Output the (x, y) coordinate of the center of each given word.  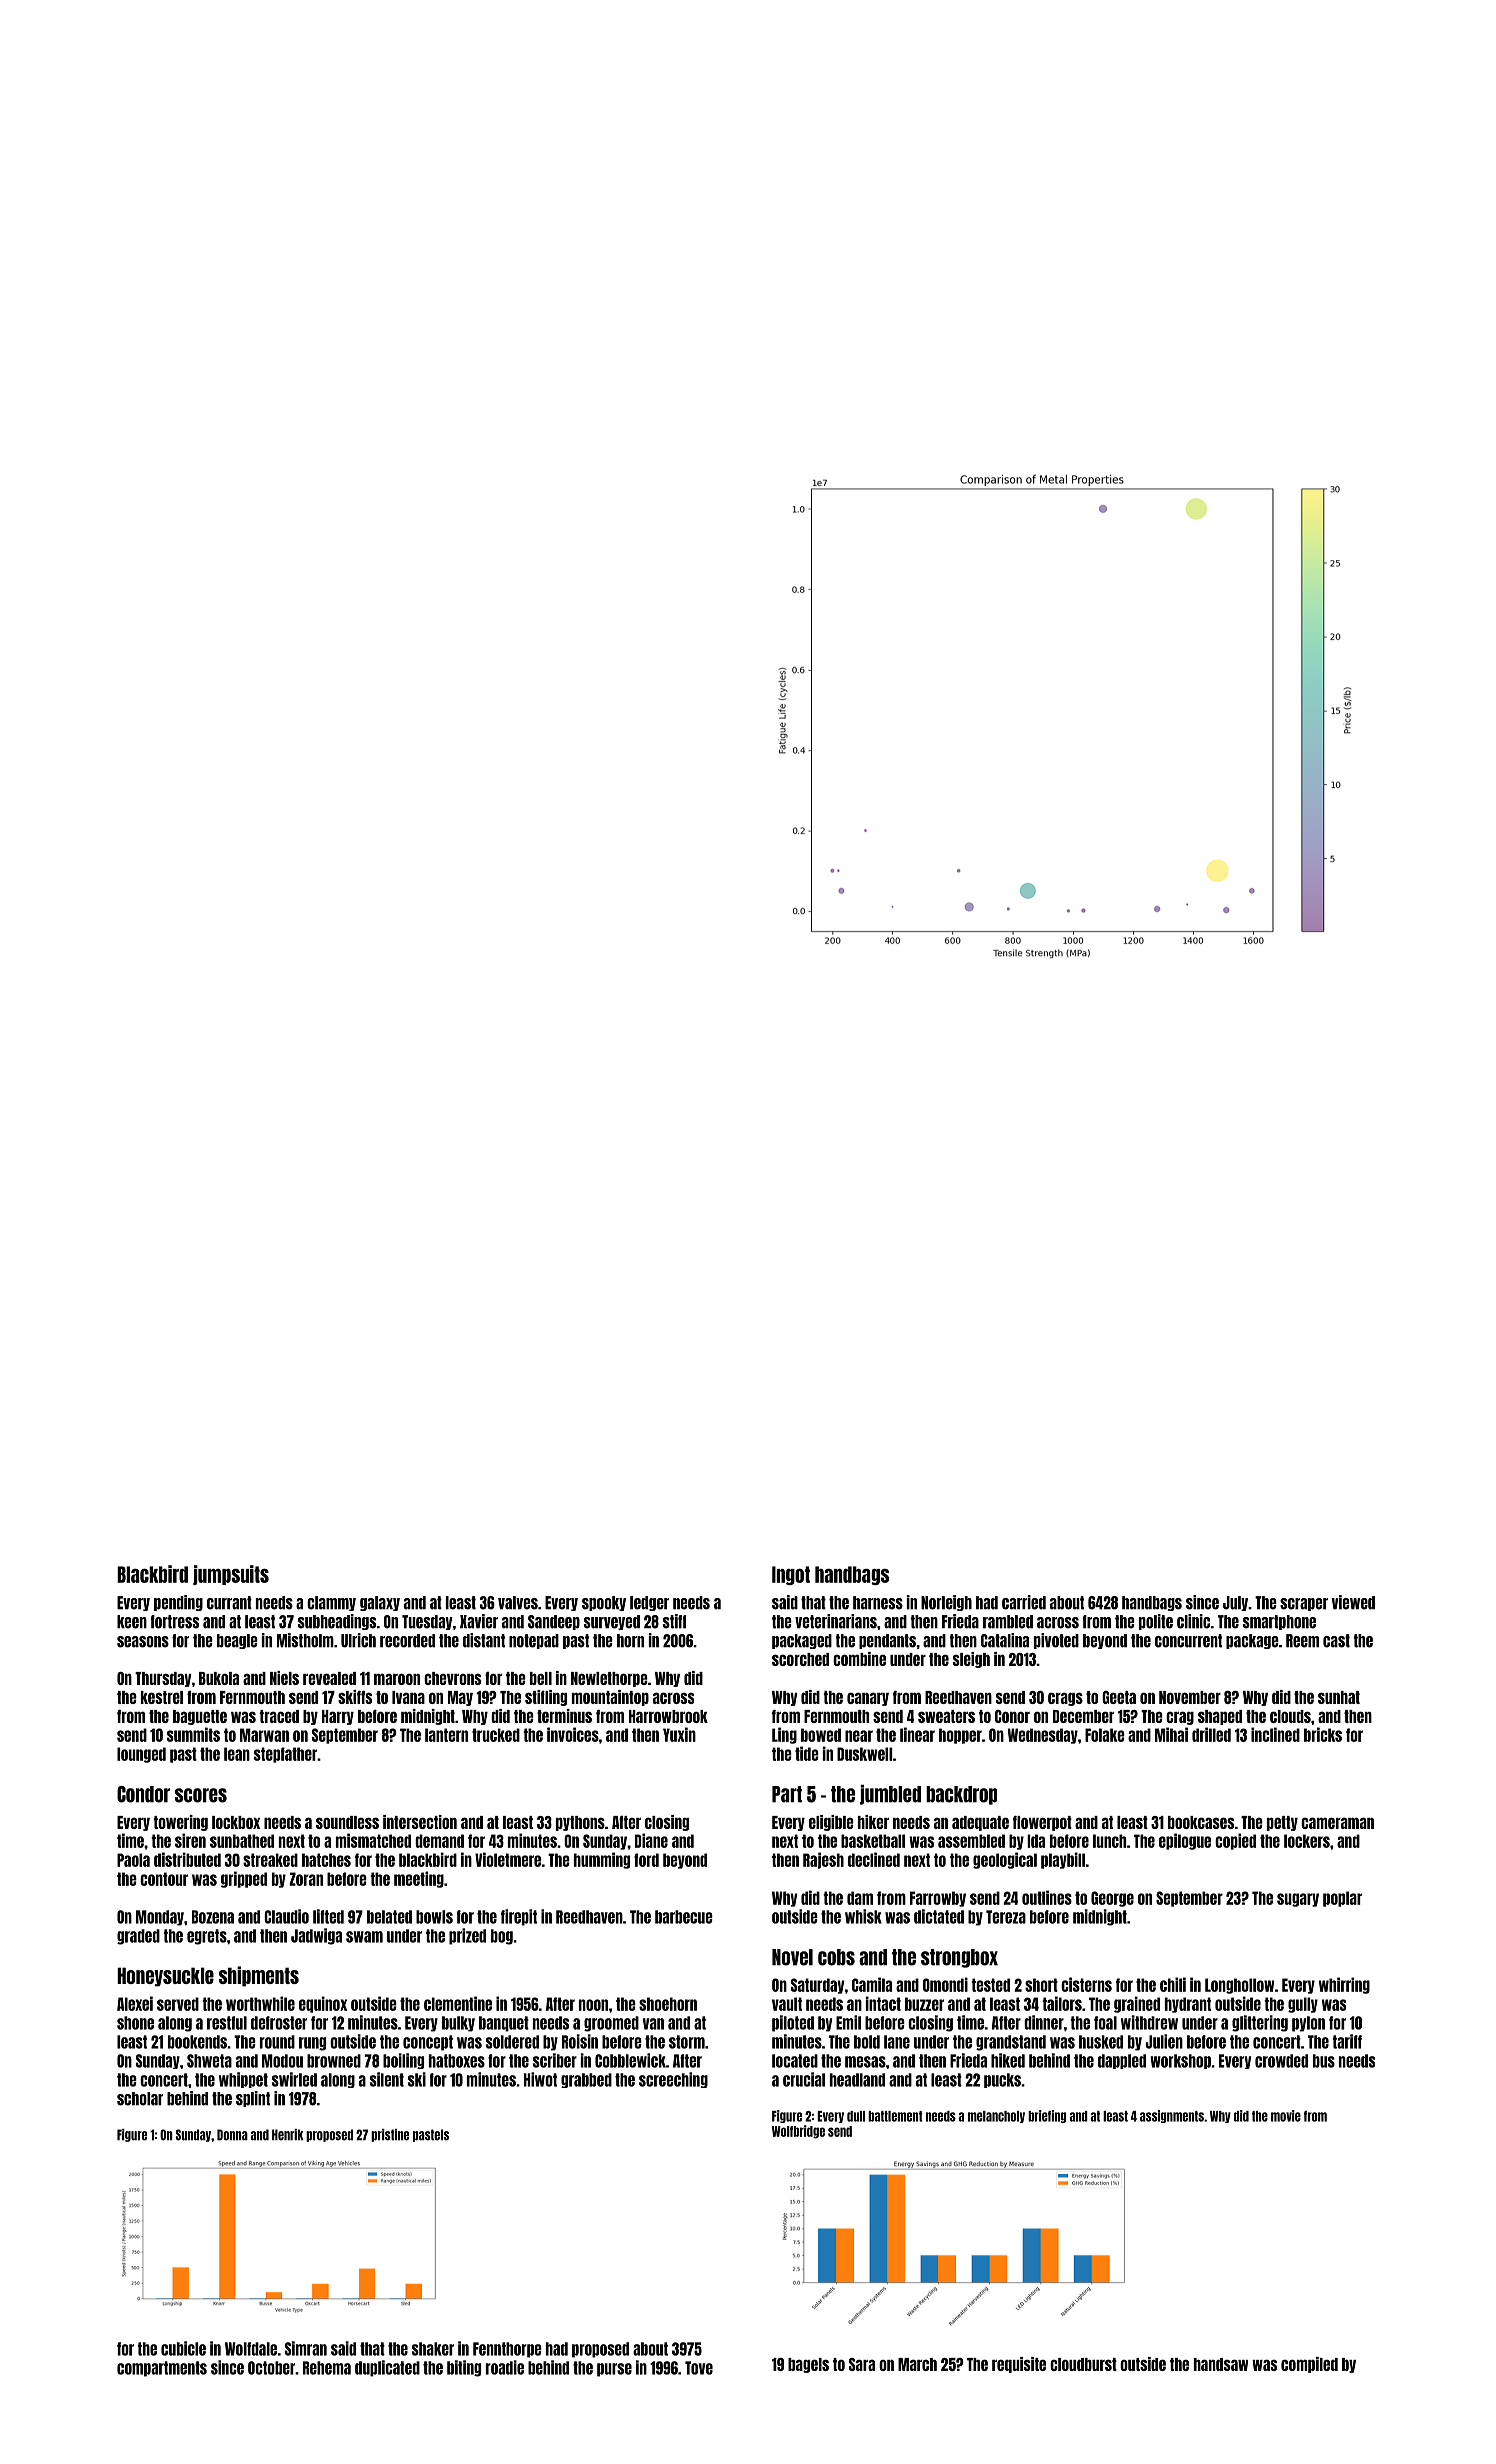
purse (614, 2370)
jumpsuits (231, 1575)
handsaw (1221, 2364)
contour (164, 1879)
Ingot (791, 1575)
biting (464, 2368)
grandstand (1011, 2043)
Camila (872, 1984)
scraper (1304, 1604)
